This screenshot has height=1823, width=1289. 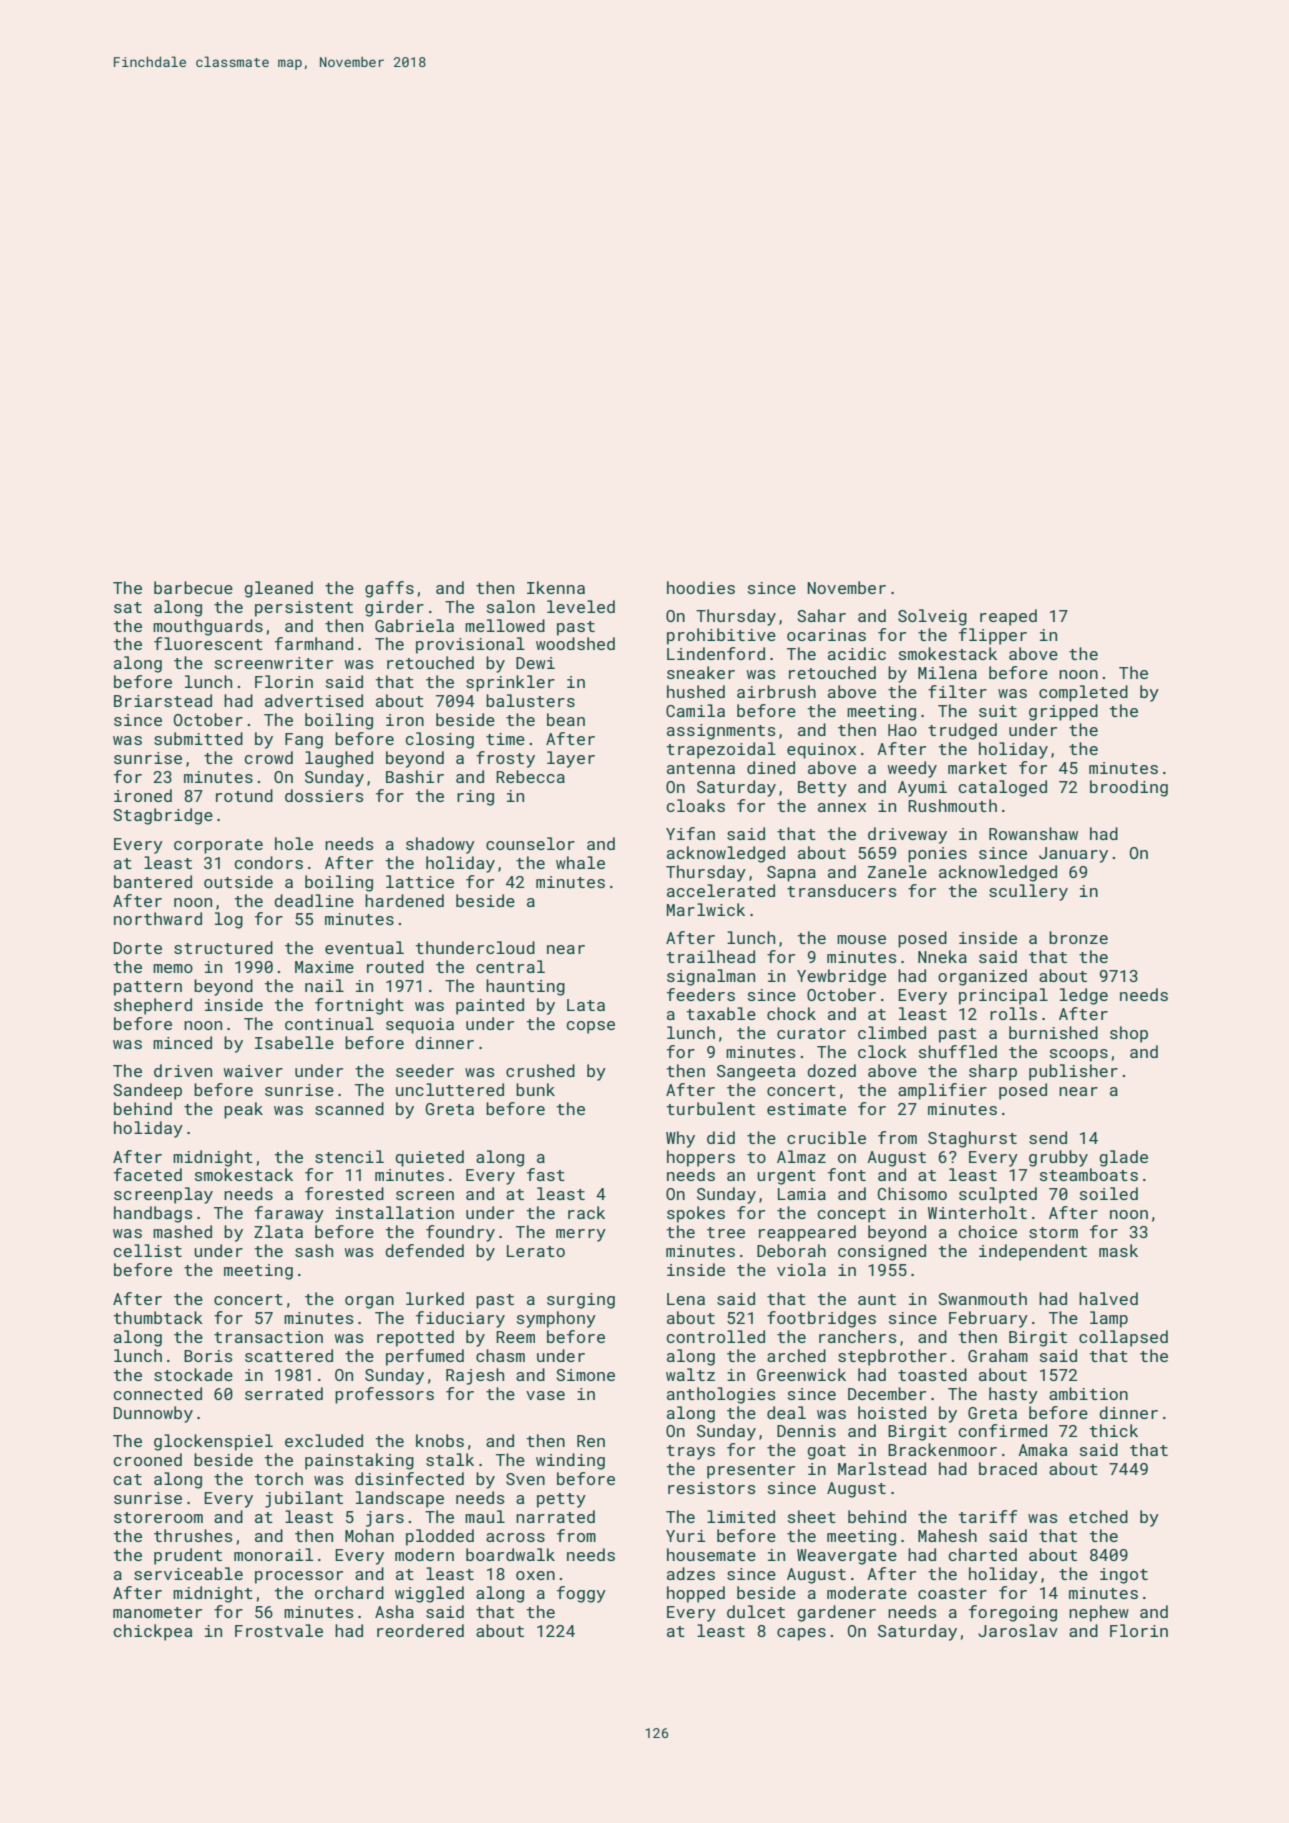 What do you see at coordinates (902, 730) in the screenshot?
I see `Hao` at bounding box center [902, 730].
